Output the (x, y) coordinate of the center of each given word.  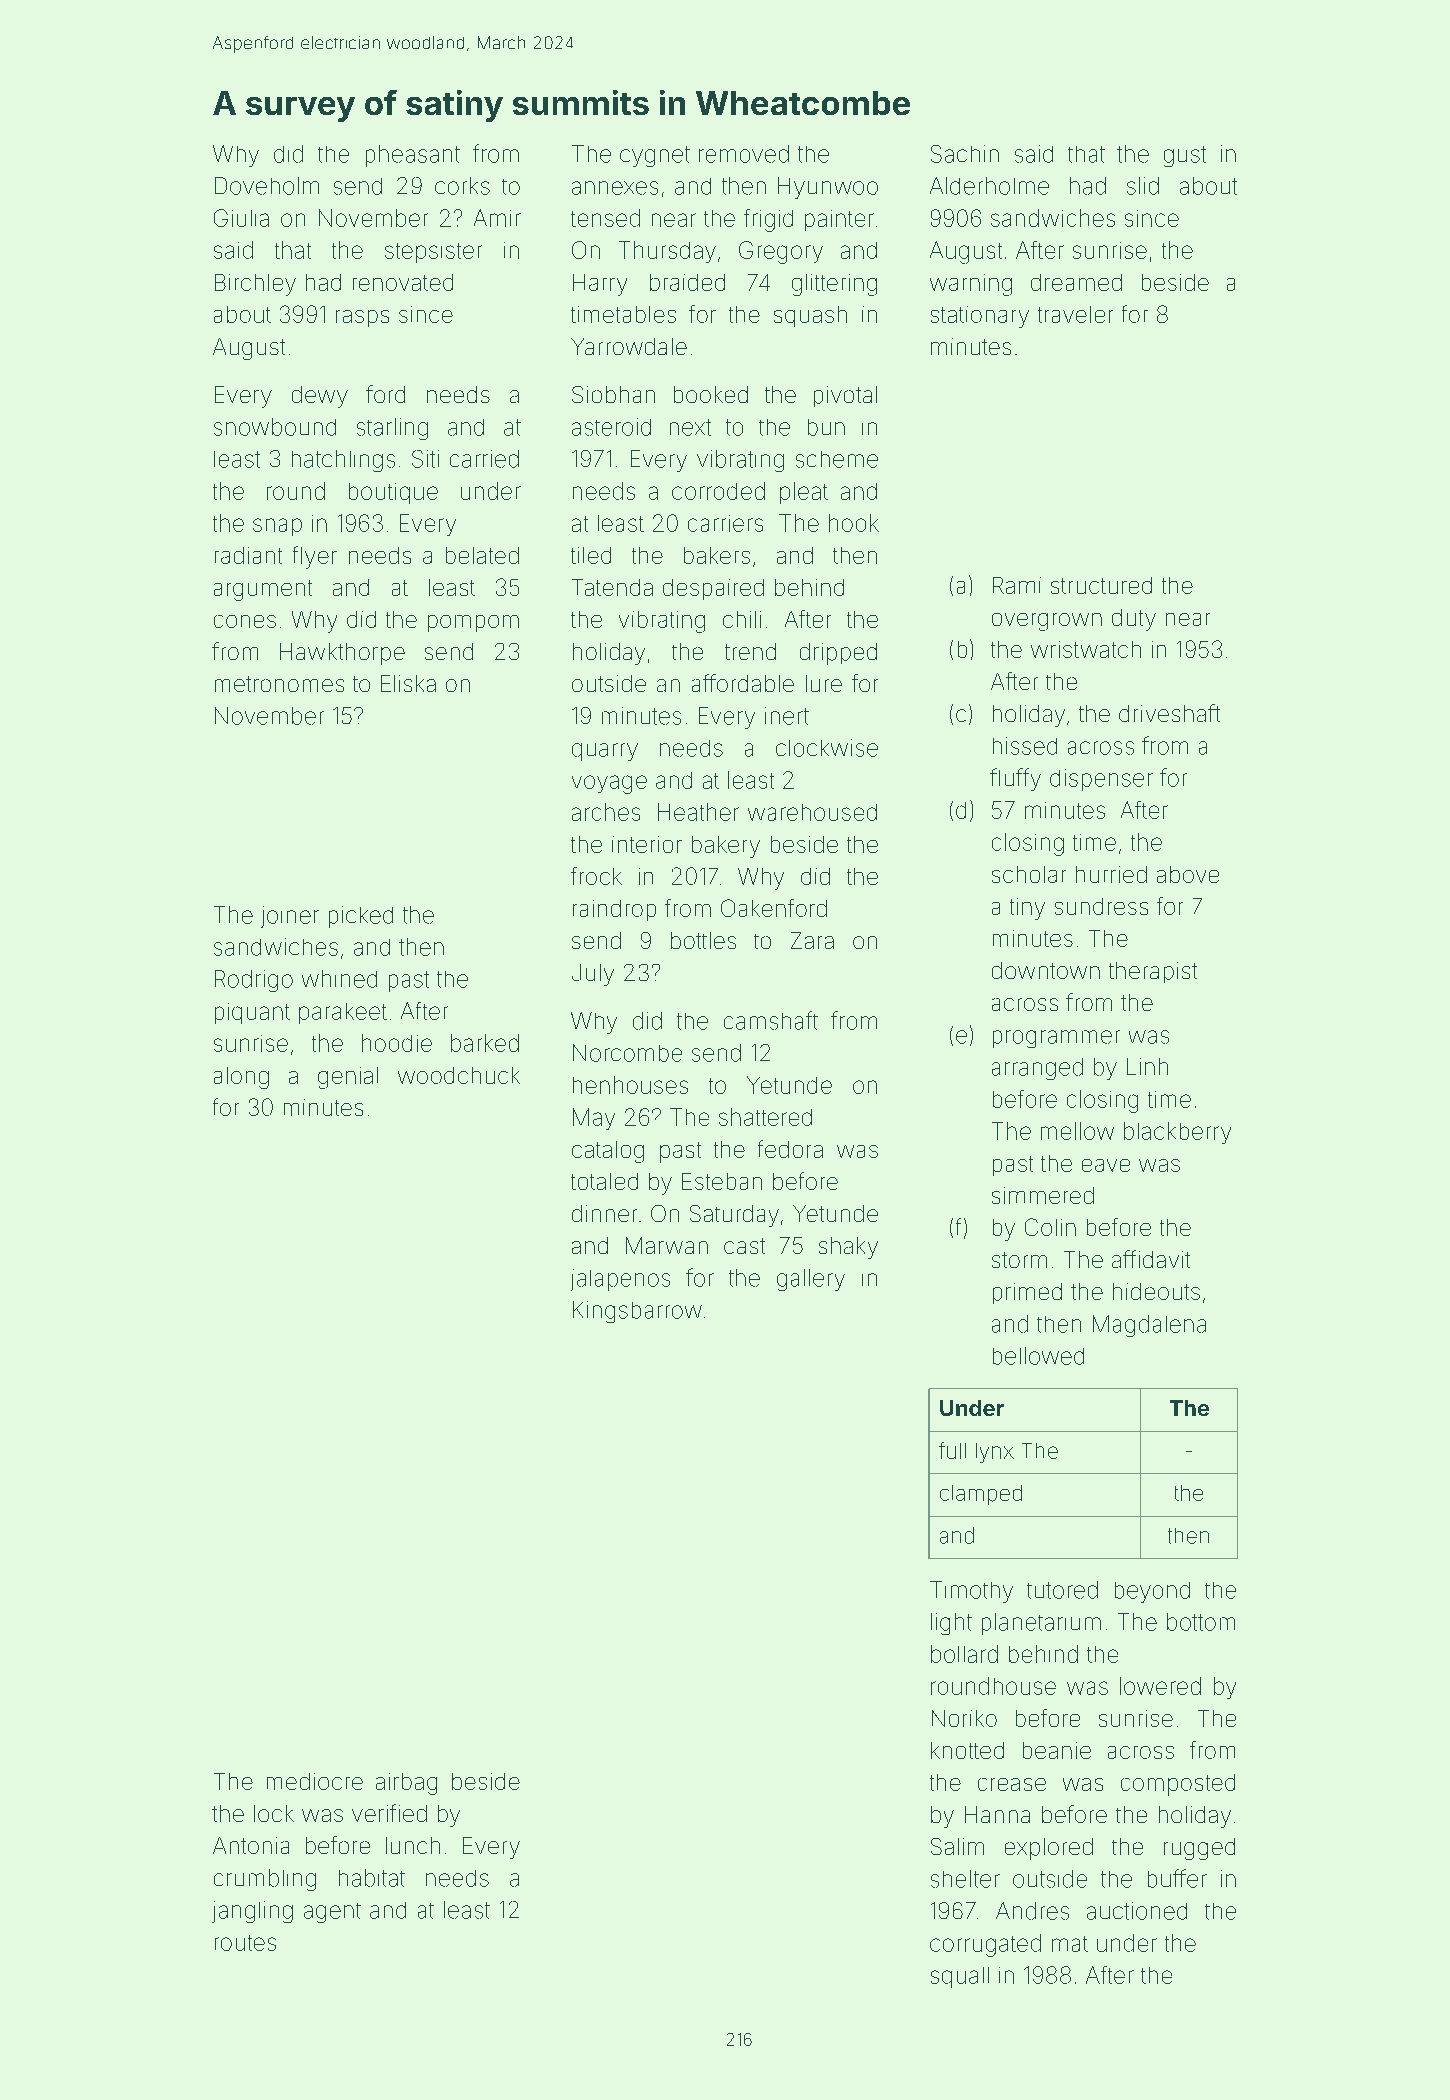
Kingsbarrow (637, 1312)
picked (361, 917)
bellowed (1038, 1356)
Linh (1147, 1066)
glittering (834, 285)
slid (1143, 186)
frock (596, 876)
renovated (403, 282)
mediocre (315, 1781)
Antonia (251, 1845)
